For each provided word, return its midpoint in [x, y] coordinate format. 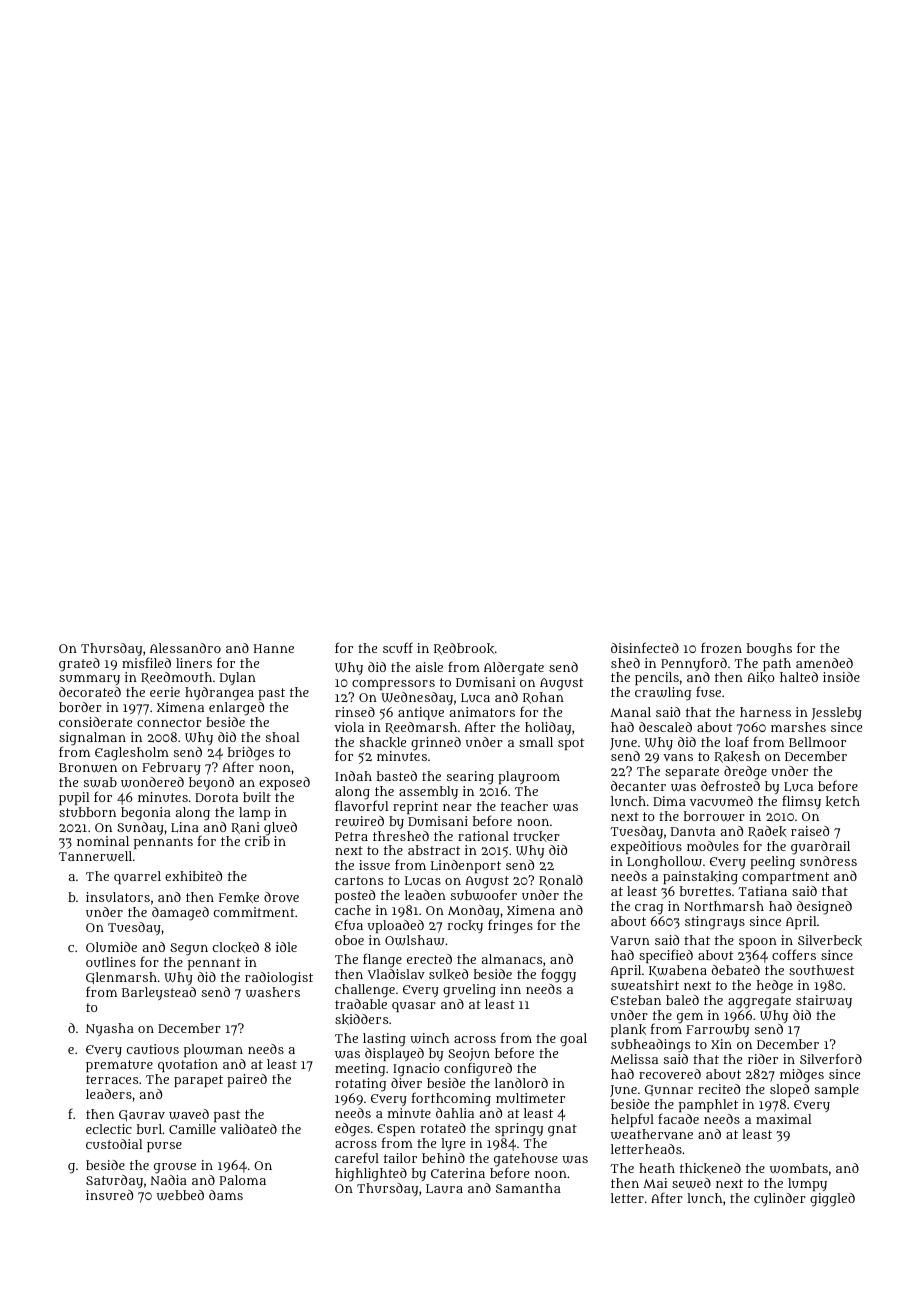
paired [247, 1080]
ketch [843, 801]
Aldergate [514, 669]
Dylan [238, 678]
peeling [772, 863]
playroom [529, 777]
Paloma [243, 1180]
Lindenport [466, 866]
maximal [784, 1119]
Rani [245, 828]
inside [841, 677]
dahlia [455, 1113]
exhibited [193, 876]
